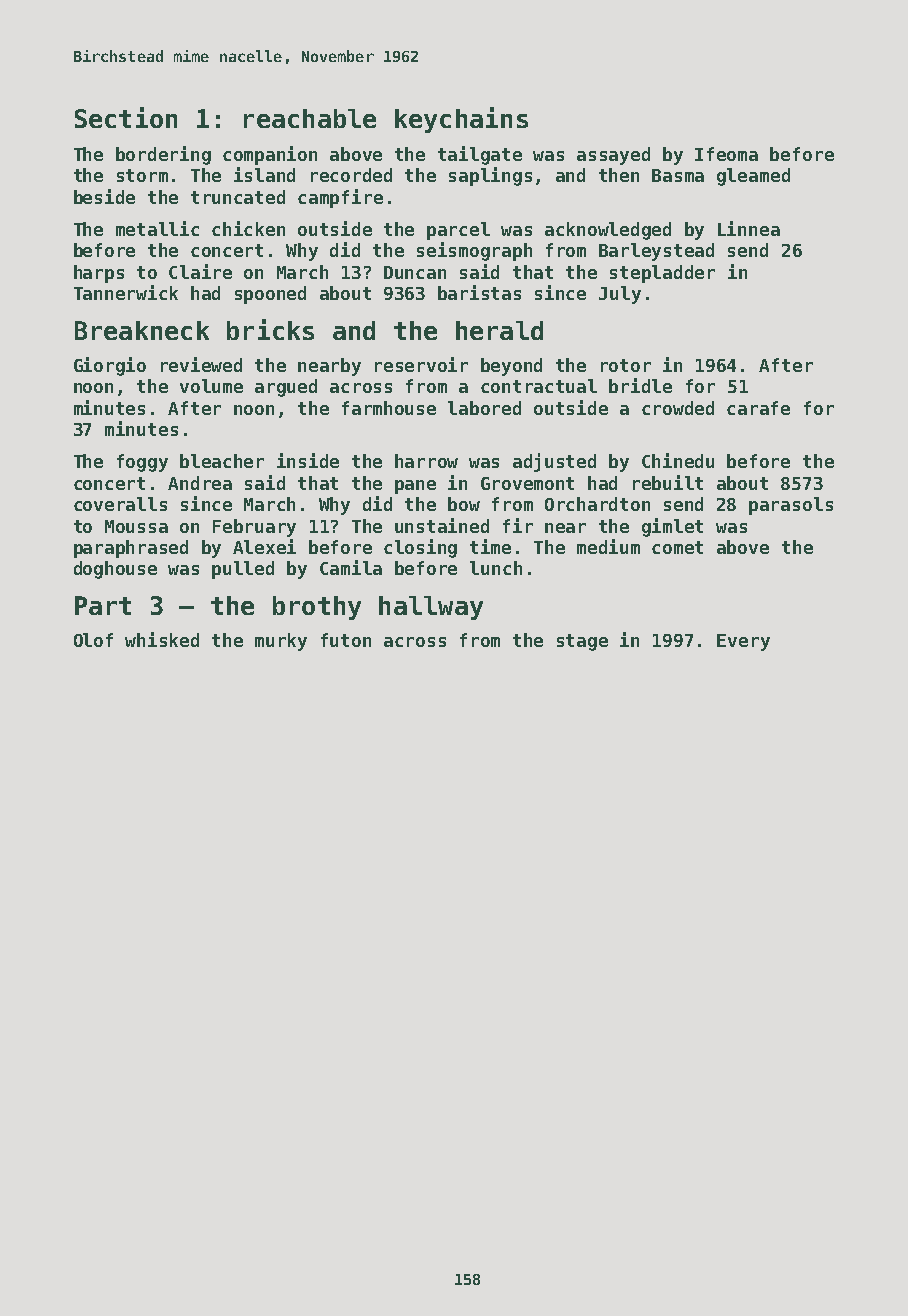  What do you see at coordinates (126, 117) in the page?
I see `Section` at bounding box center [126, 117].
